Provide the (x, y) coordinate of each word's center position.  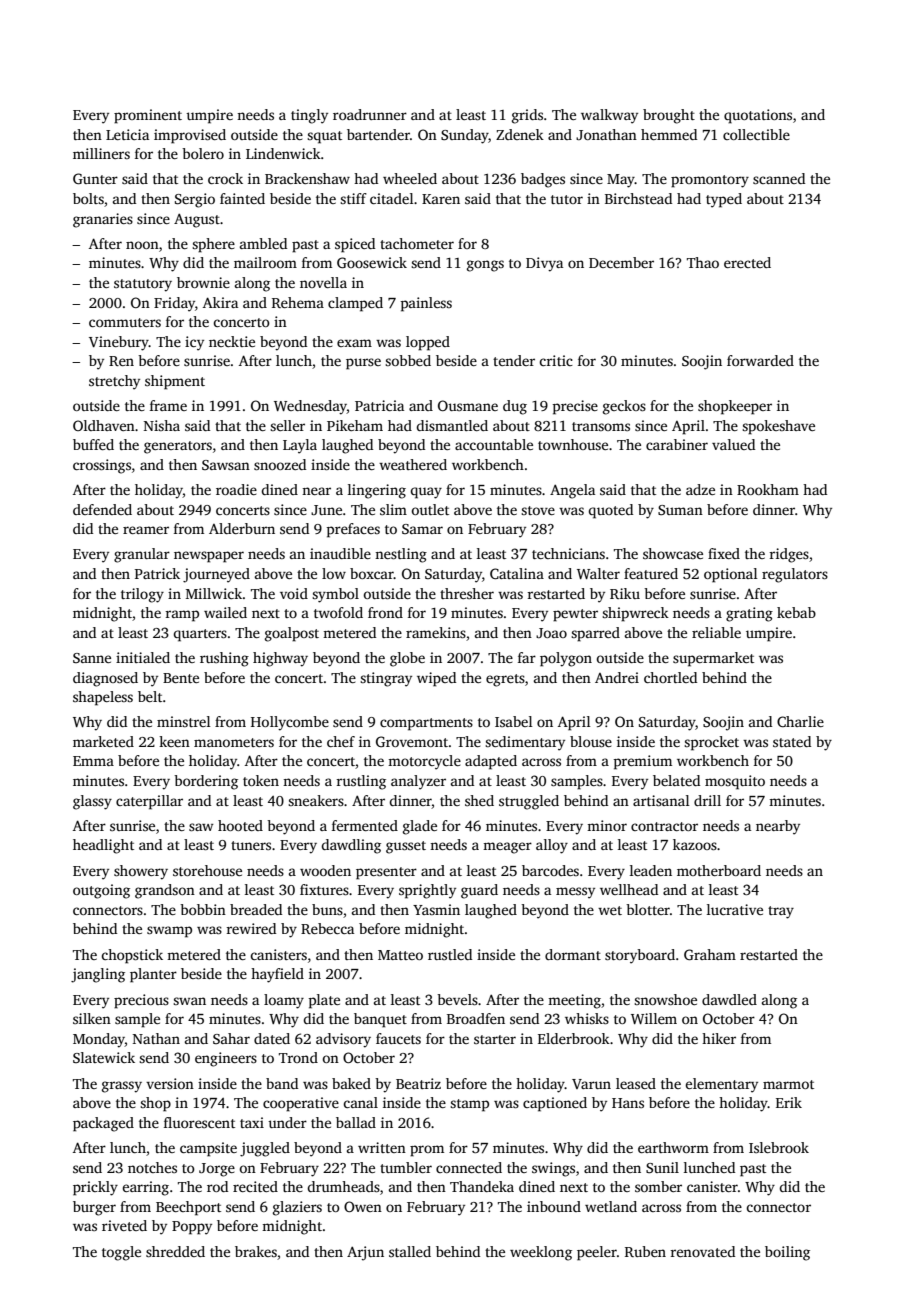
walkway (609, 116)
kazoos (695, 844)
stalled (410, 1251)
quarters (200, 635)
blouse (591, 741)
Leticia (127, 134)
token (261, 780)
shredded (175, 1251)
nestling (401, 555)
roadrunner (370, 114)
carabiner (677, 444)
